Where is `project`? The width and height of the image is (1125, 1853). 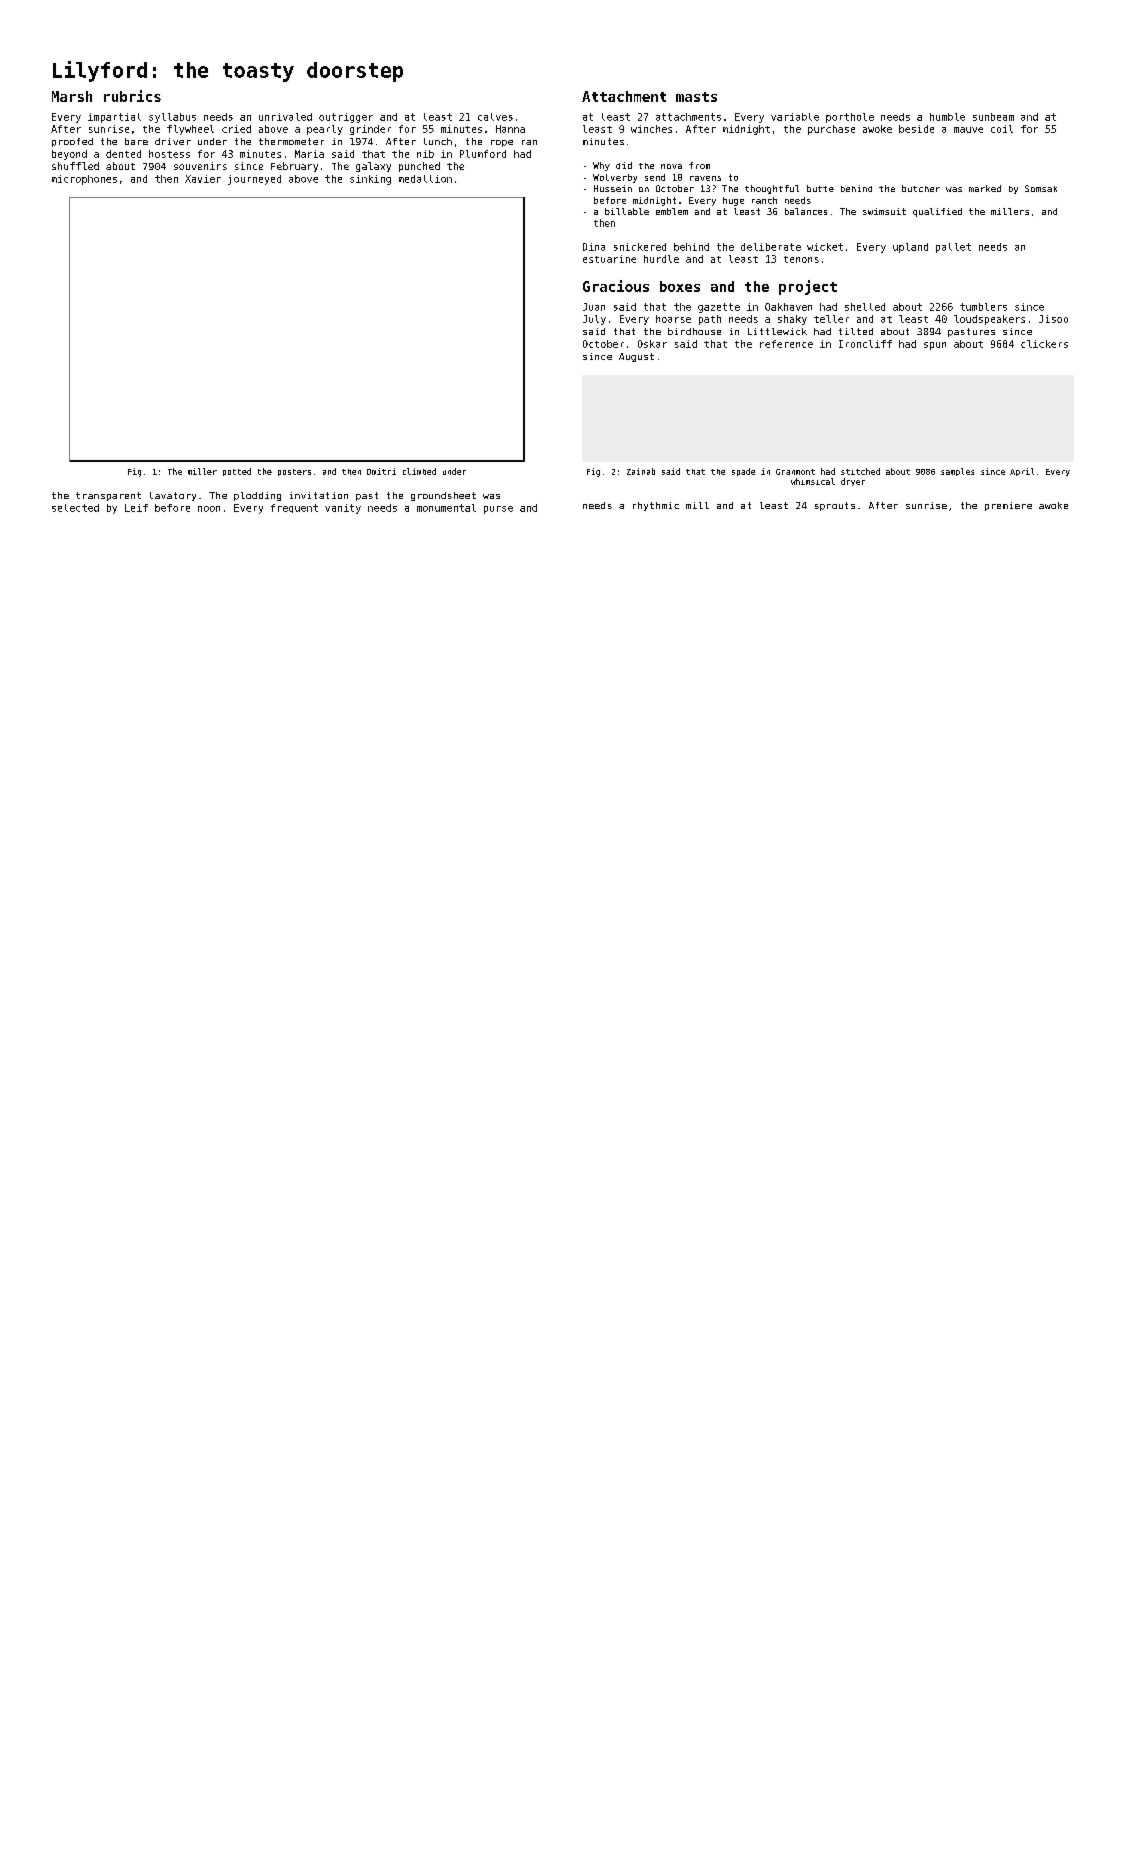 project is located at coordinates (808, 287).
